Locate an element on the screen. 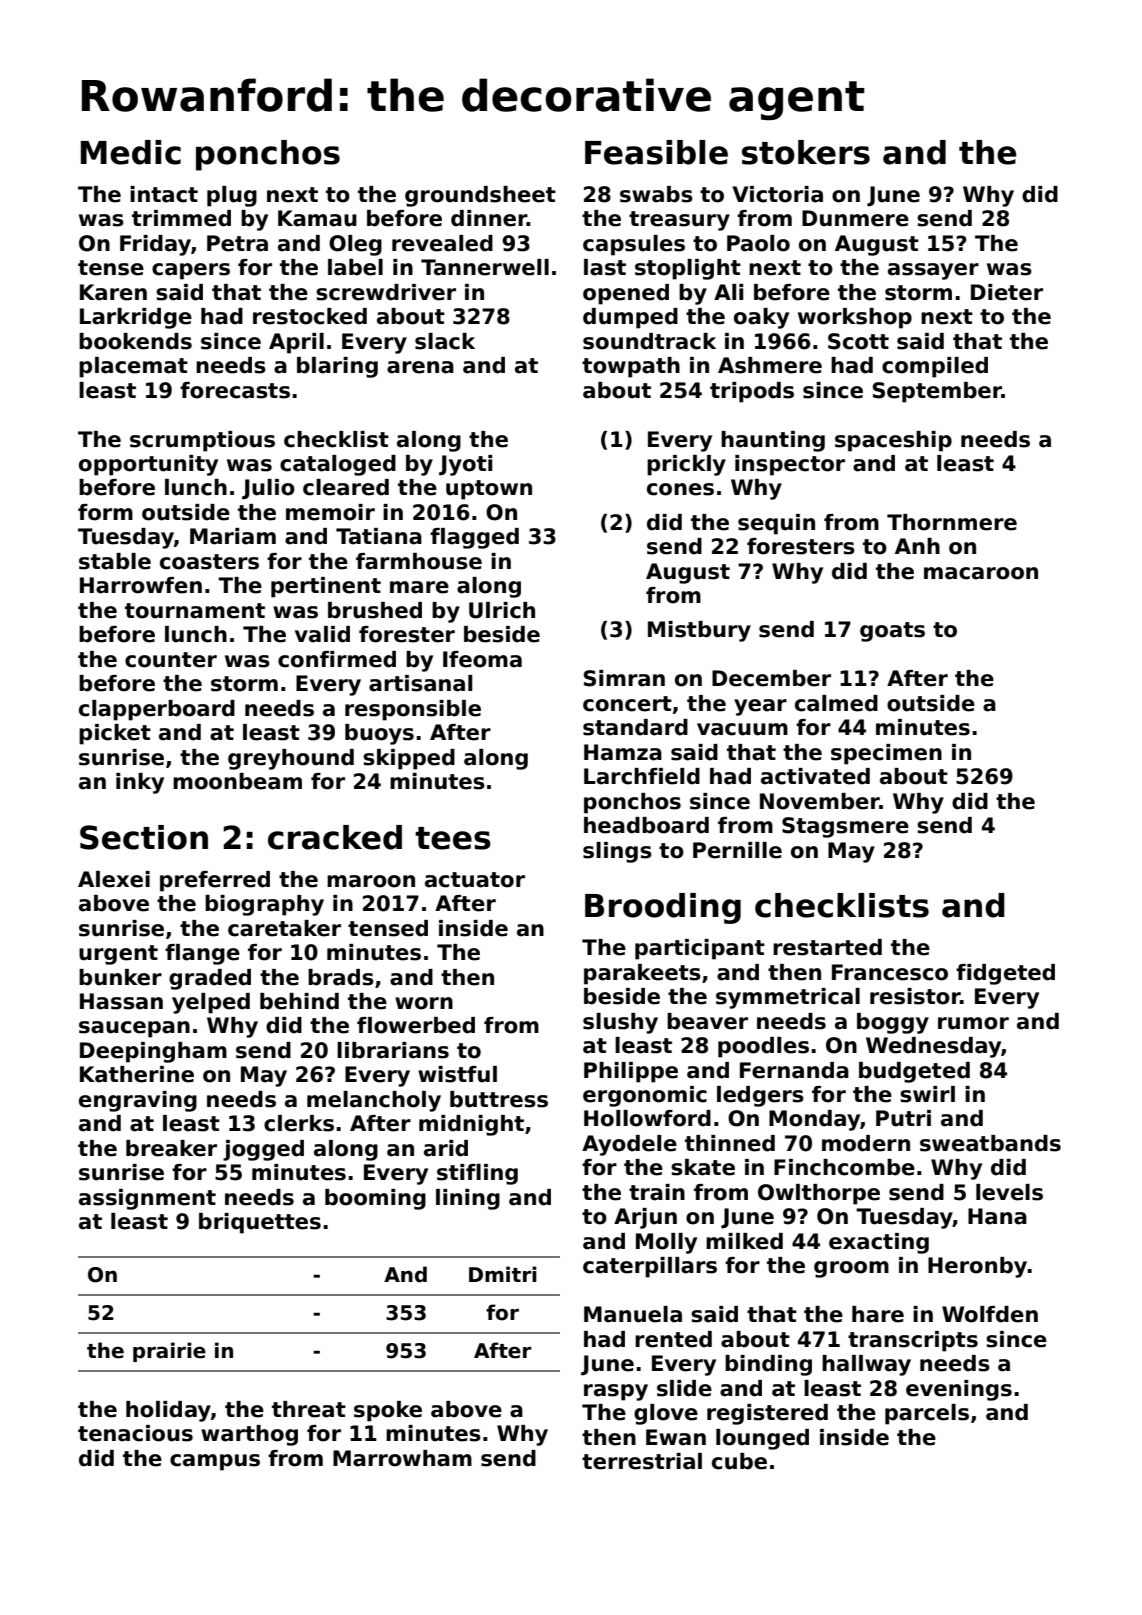  tees is located at coordinates (453, 838).
